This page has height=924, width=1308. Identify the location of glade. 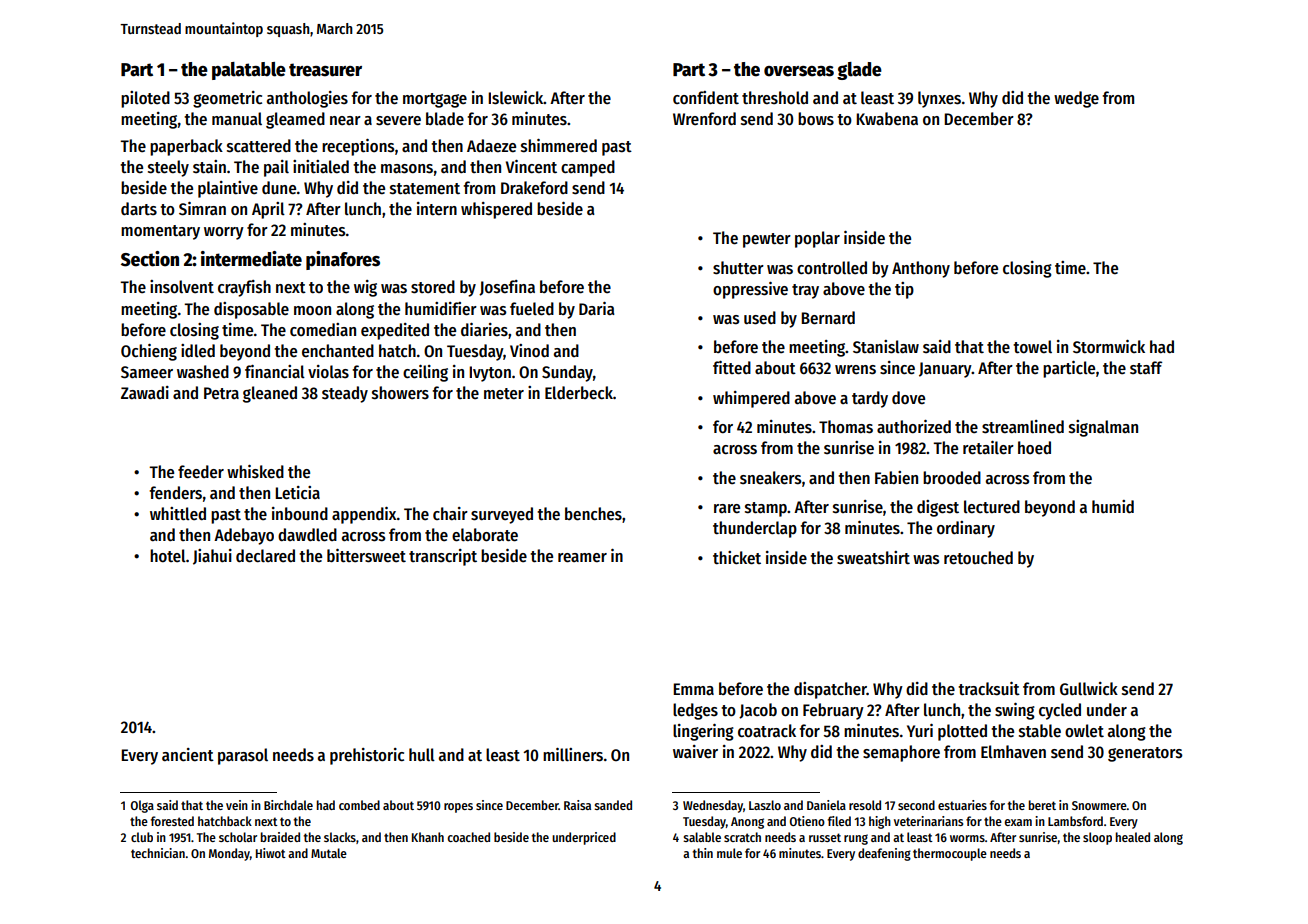
(859, 71).
